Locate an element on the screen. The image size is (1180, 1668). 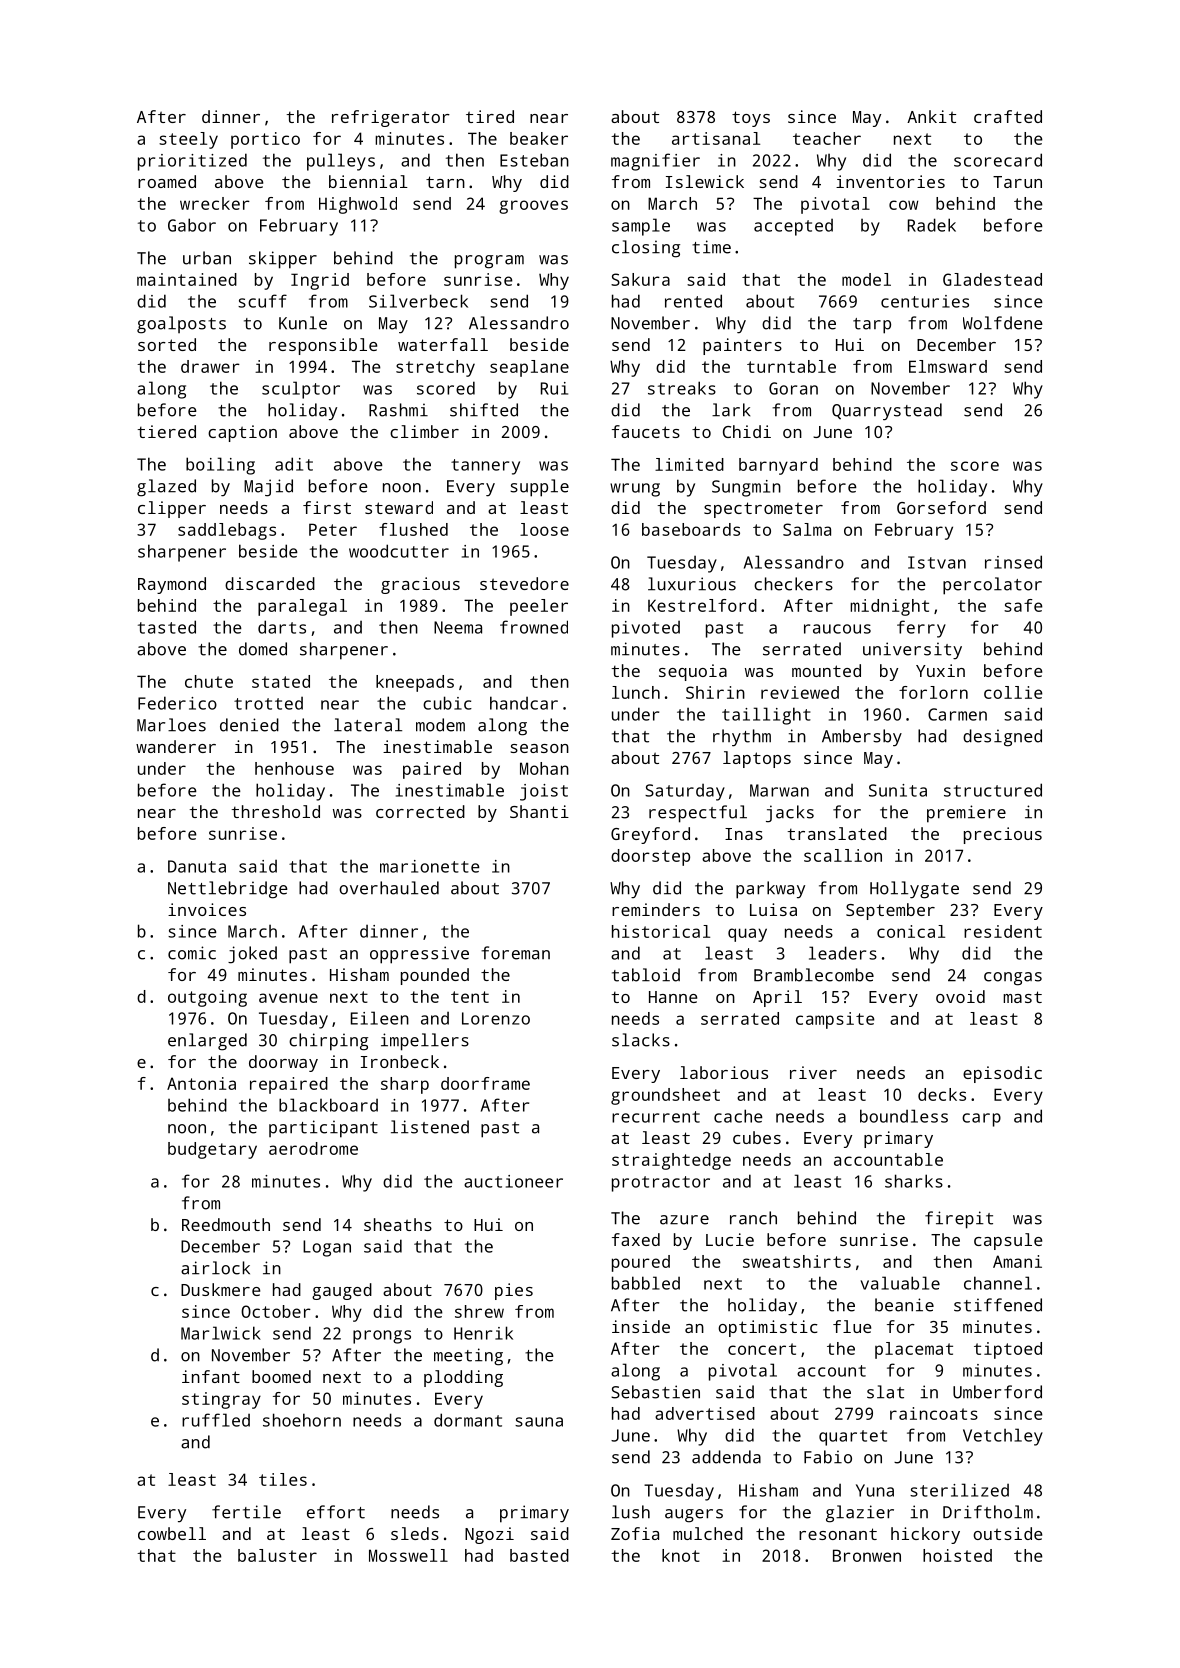
tiptoed is located at coordinates (1008, 1350).
